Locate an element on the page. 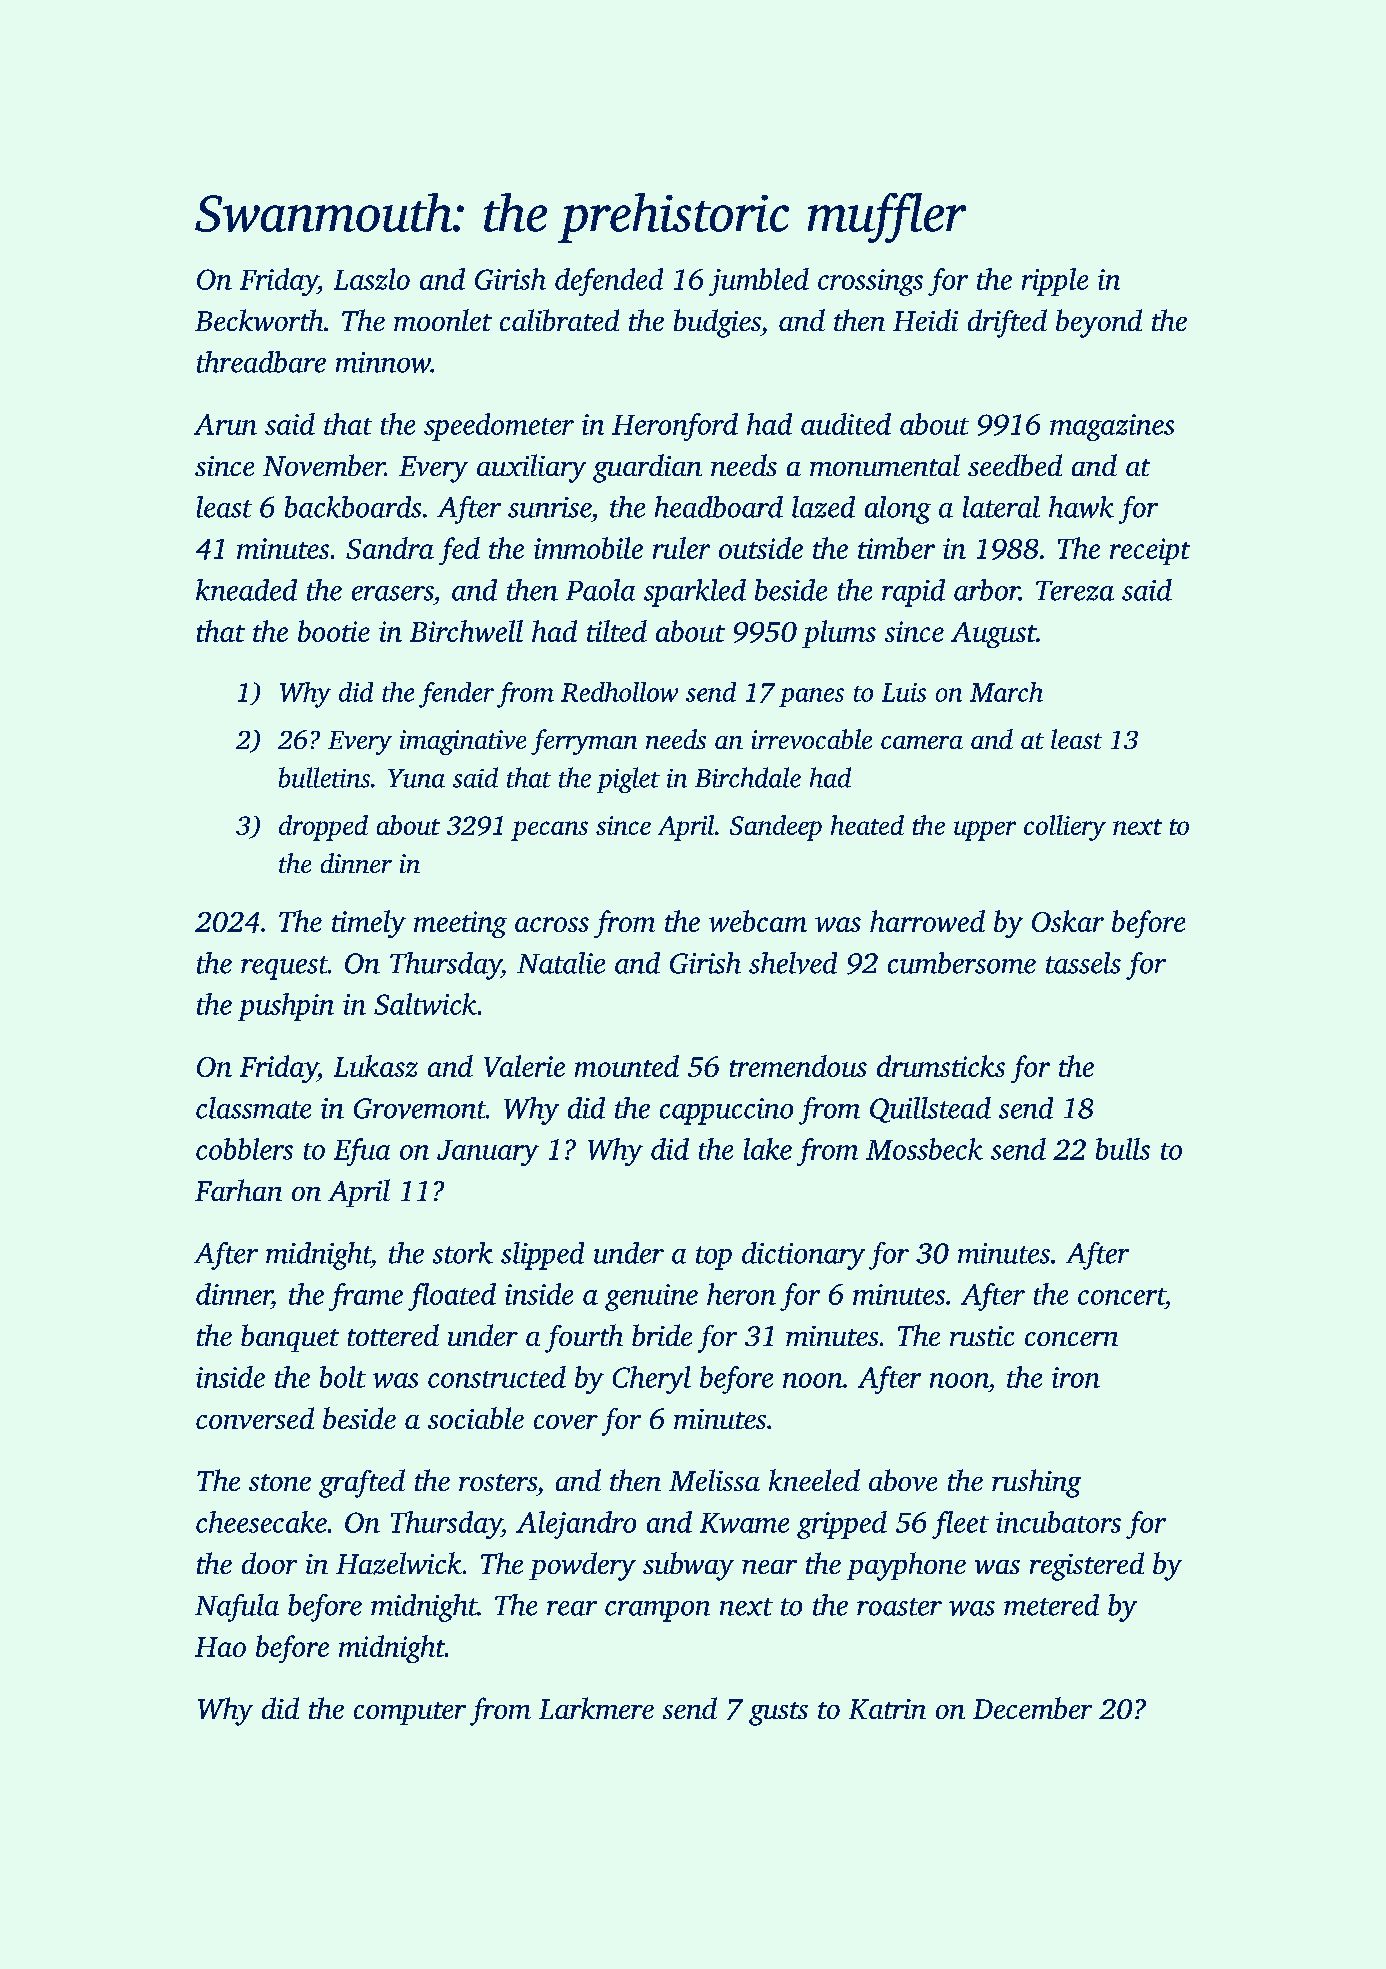  Farhan is located at coordinates (238, 1190).
